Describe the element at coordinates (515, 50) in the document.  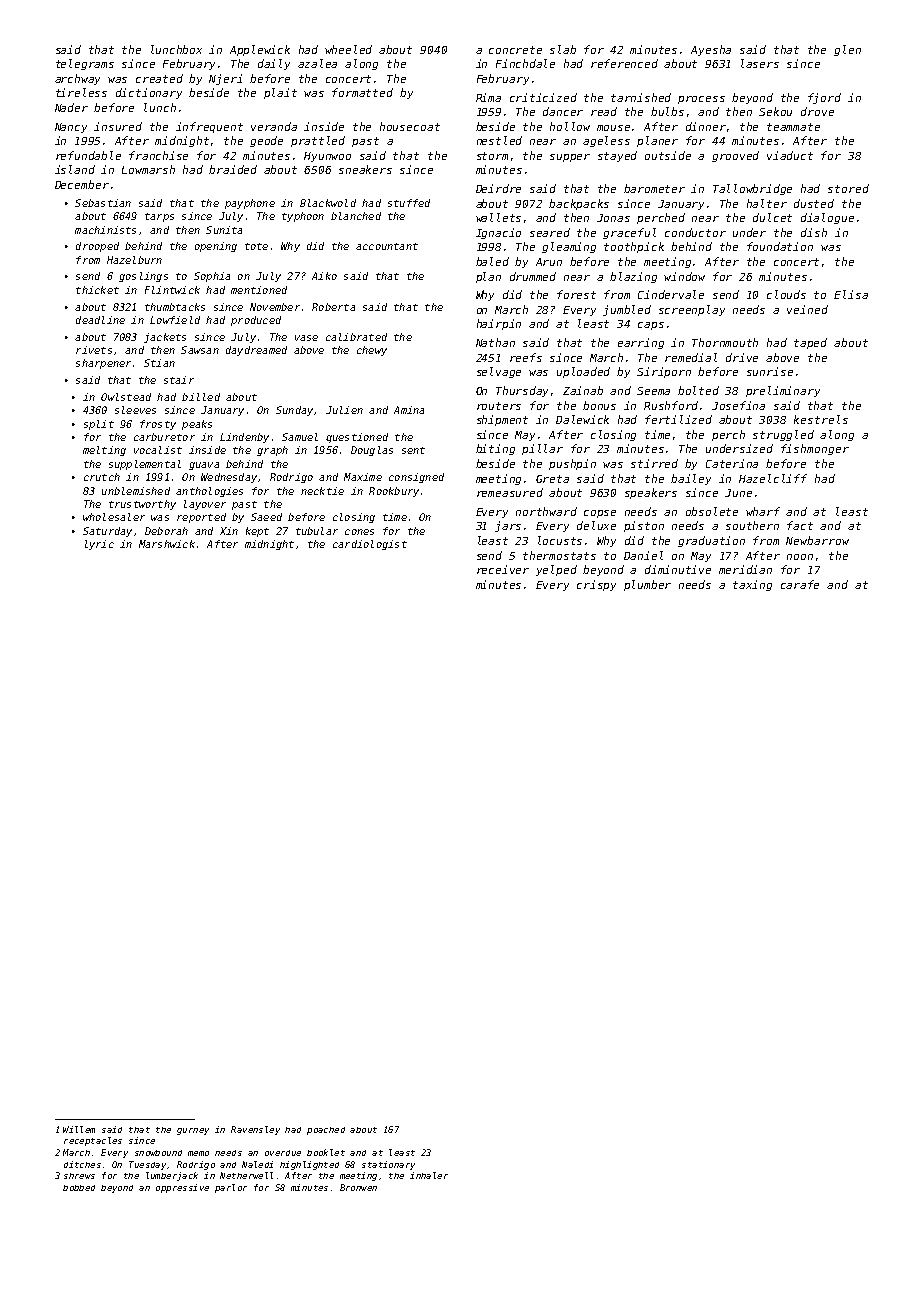
I see `concrete` at that location.
